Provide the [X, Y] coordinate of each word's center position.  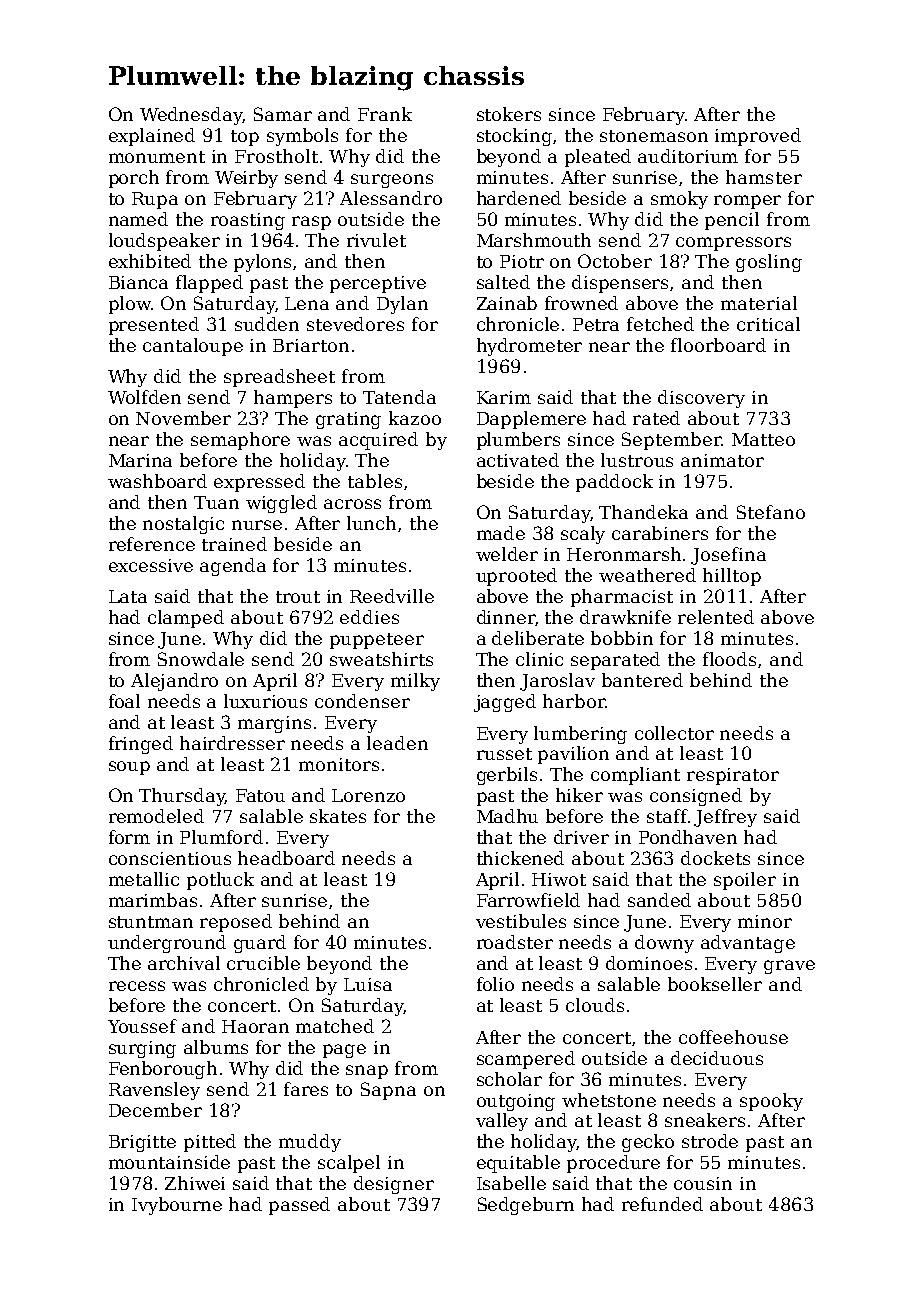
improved [758, 137]
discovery [701, 399]
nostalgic [183, 525]
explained [152, 137]
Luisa [368, 984]
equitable [518, 1164]
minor [765, 921]
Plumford [221, 837]
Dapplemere [531, 420]
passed [299, 1206]
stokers [509, 114]
